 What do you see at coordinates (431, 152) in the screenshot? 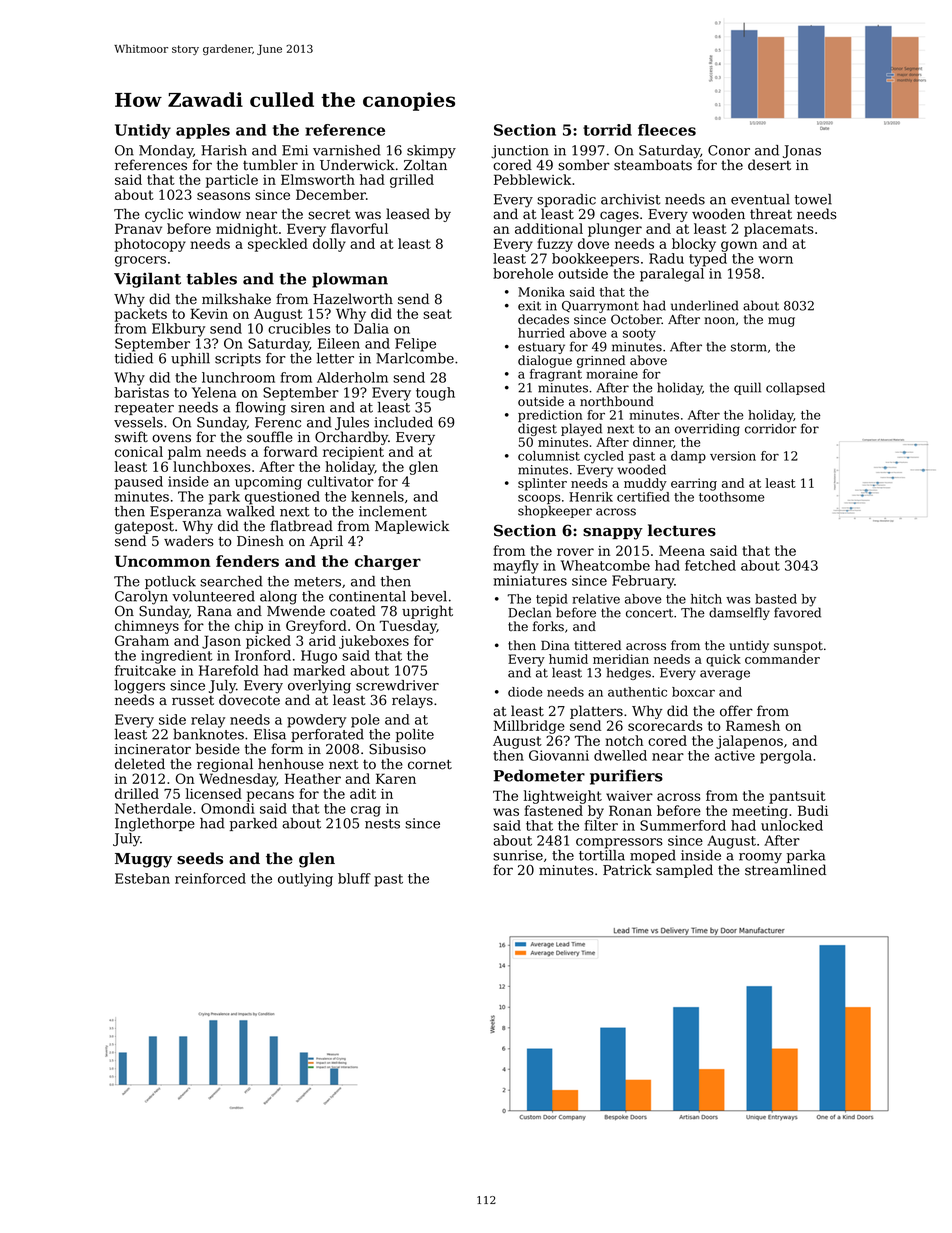
I see `skimpy` at bounding box center [431, 152].
